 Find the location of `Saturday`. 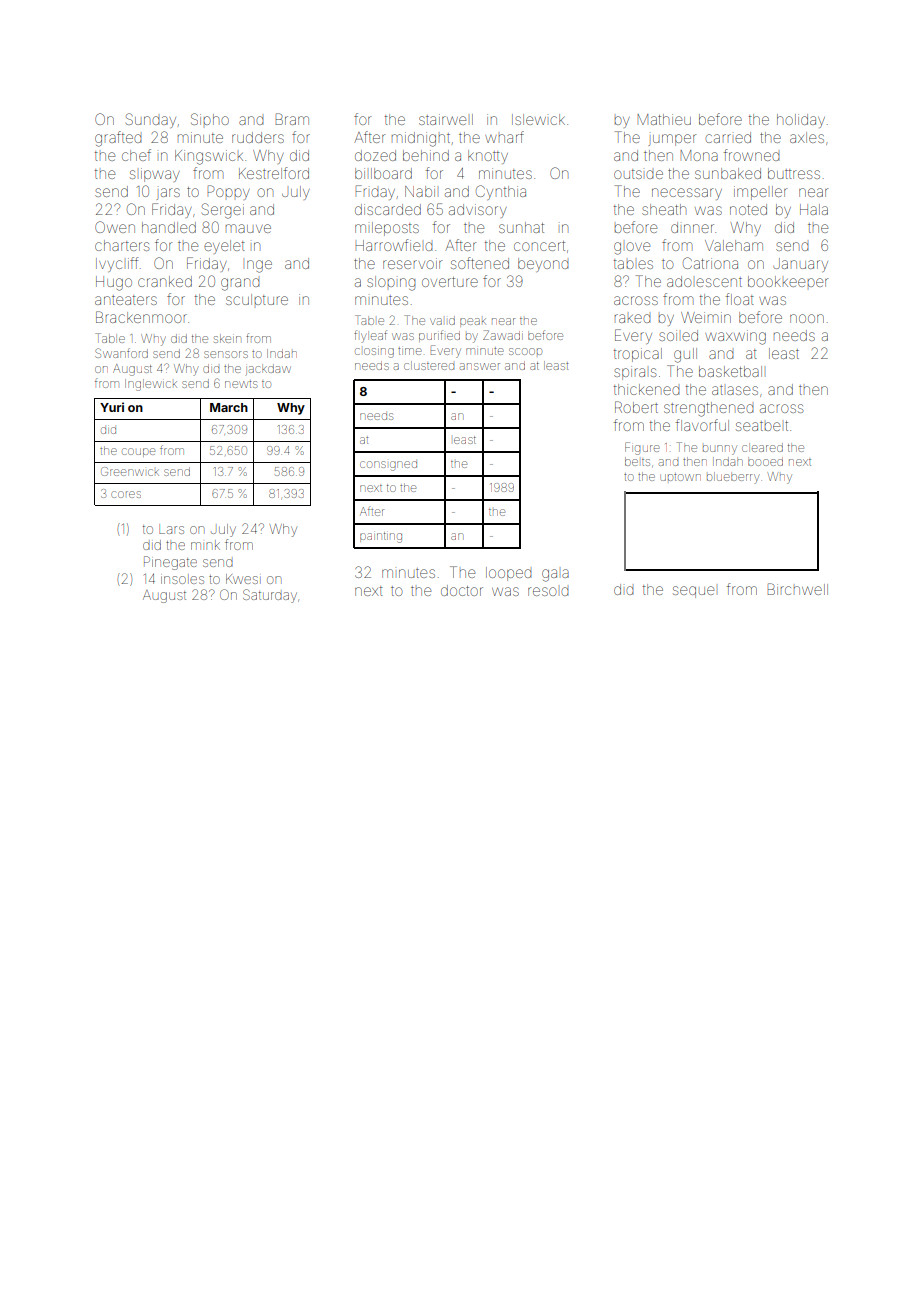

Saturday is located at coordinates (270, 596).
